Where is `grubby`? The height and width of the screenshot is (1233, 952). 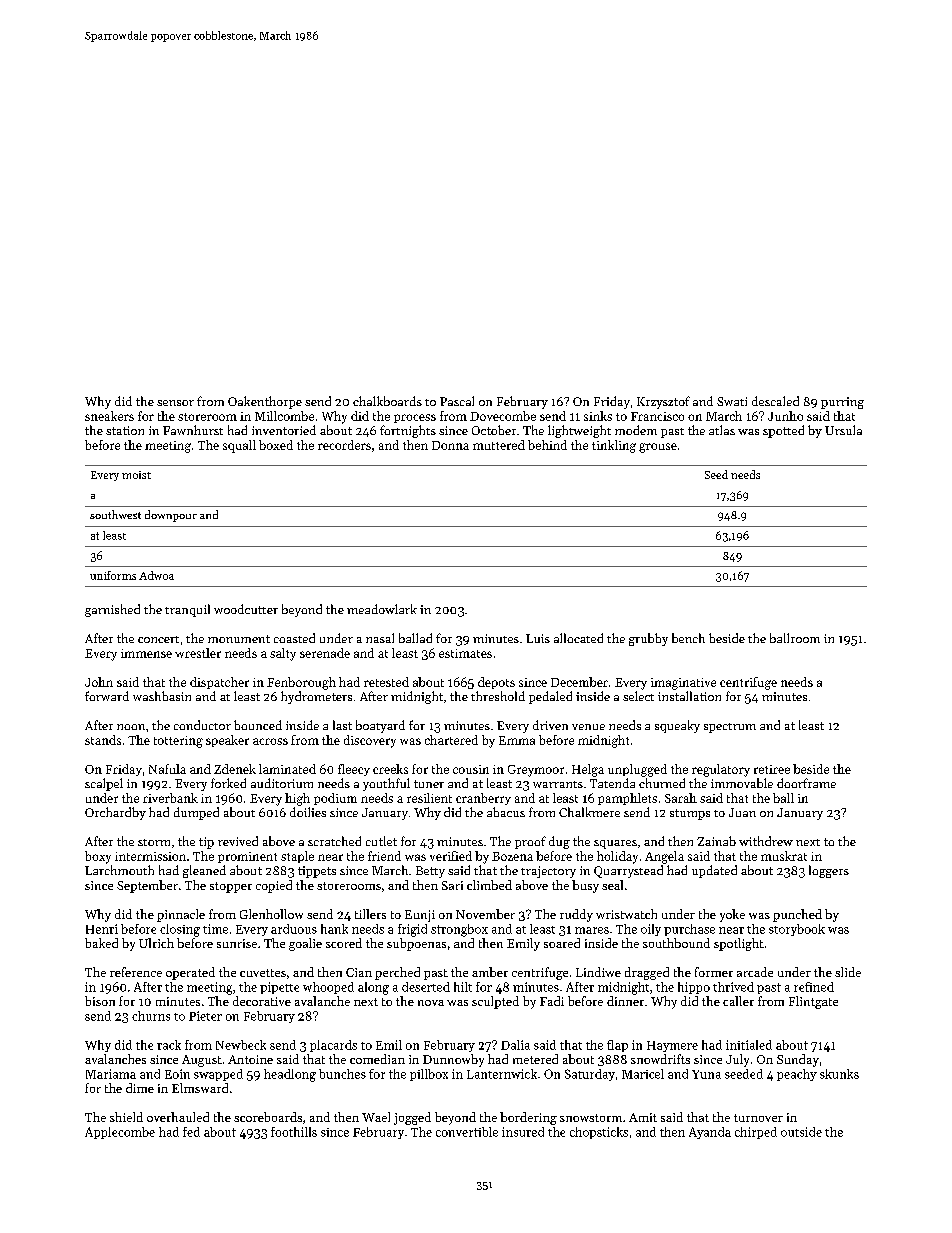
grubby is located at coordinates (648, 639).
